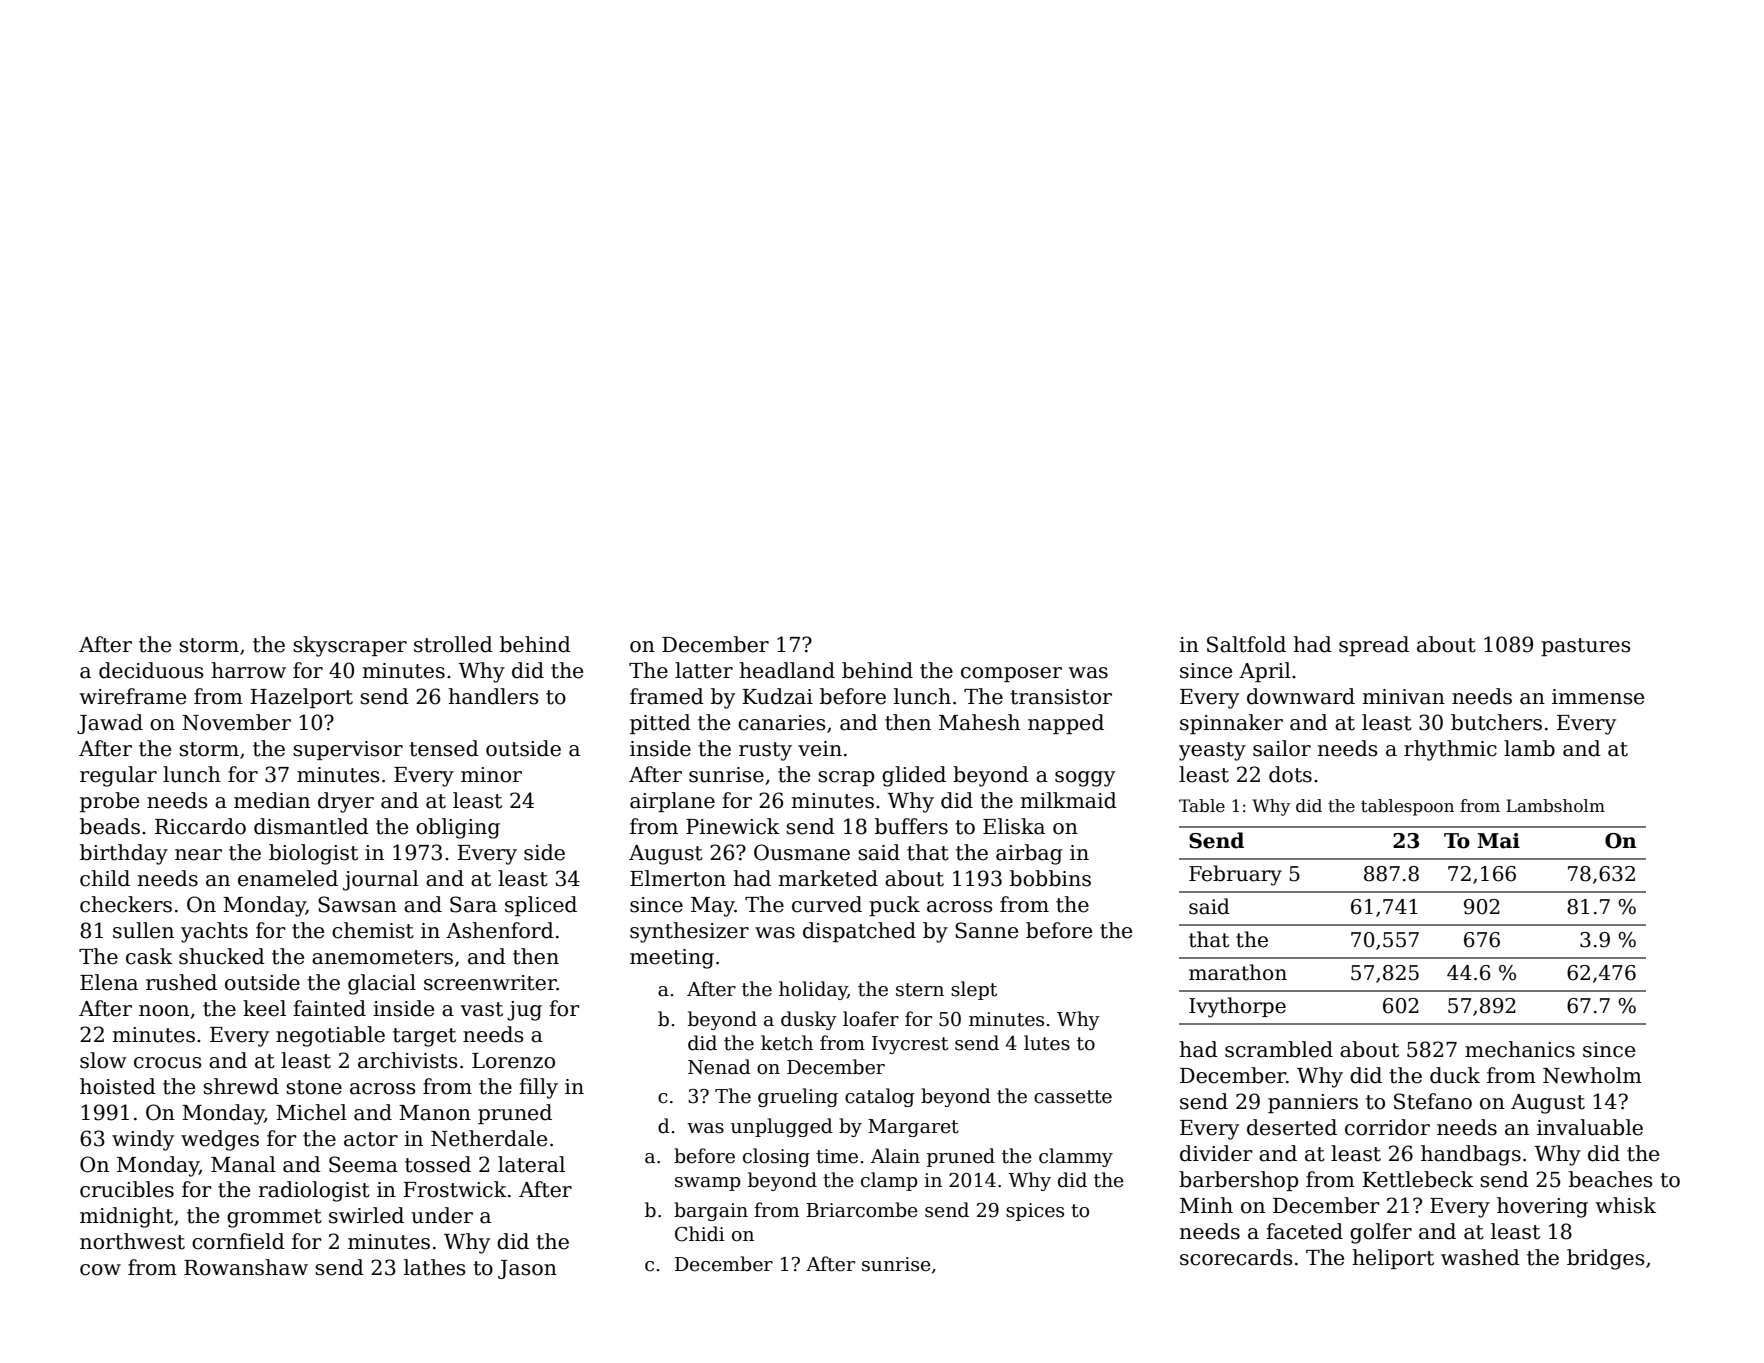  What do you see at coordinates (1235, 875) in the screenshot?
I see `February` at bounding box center [1235, 875].
